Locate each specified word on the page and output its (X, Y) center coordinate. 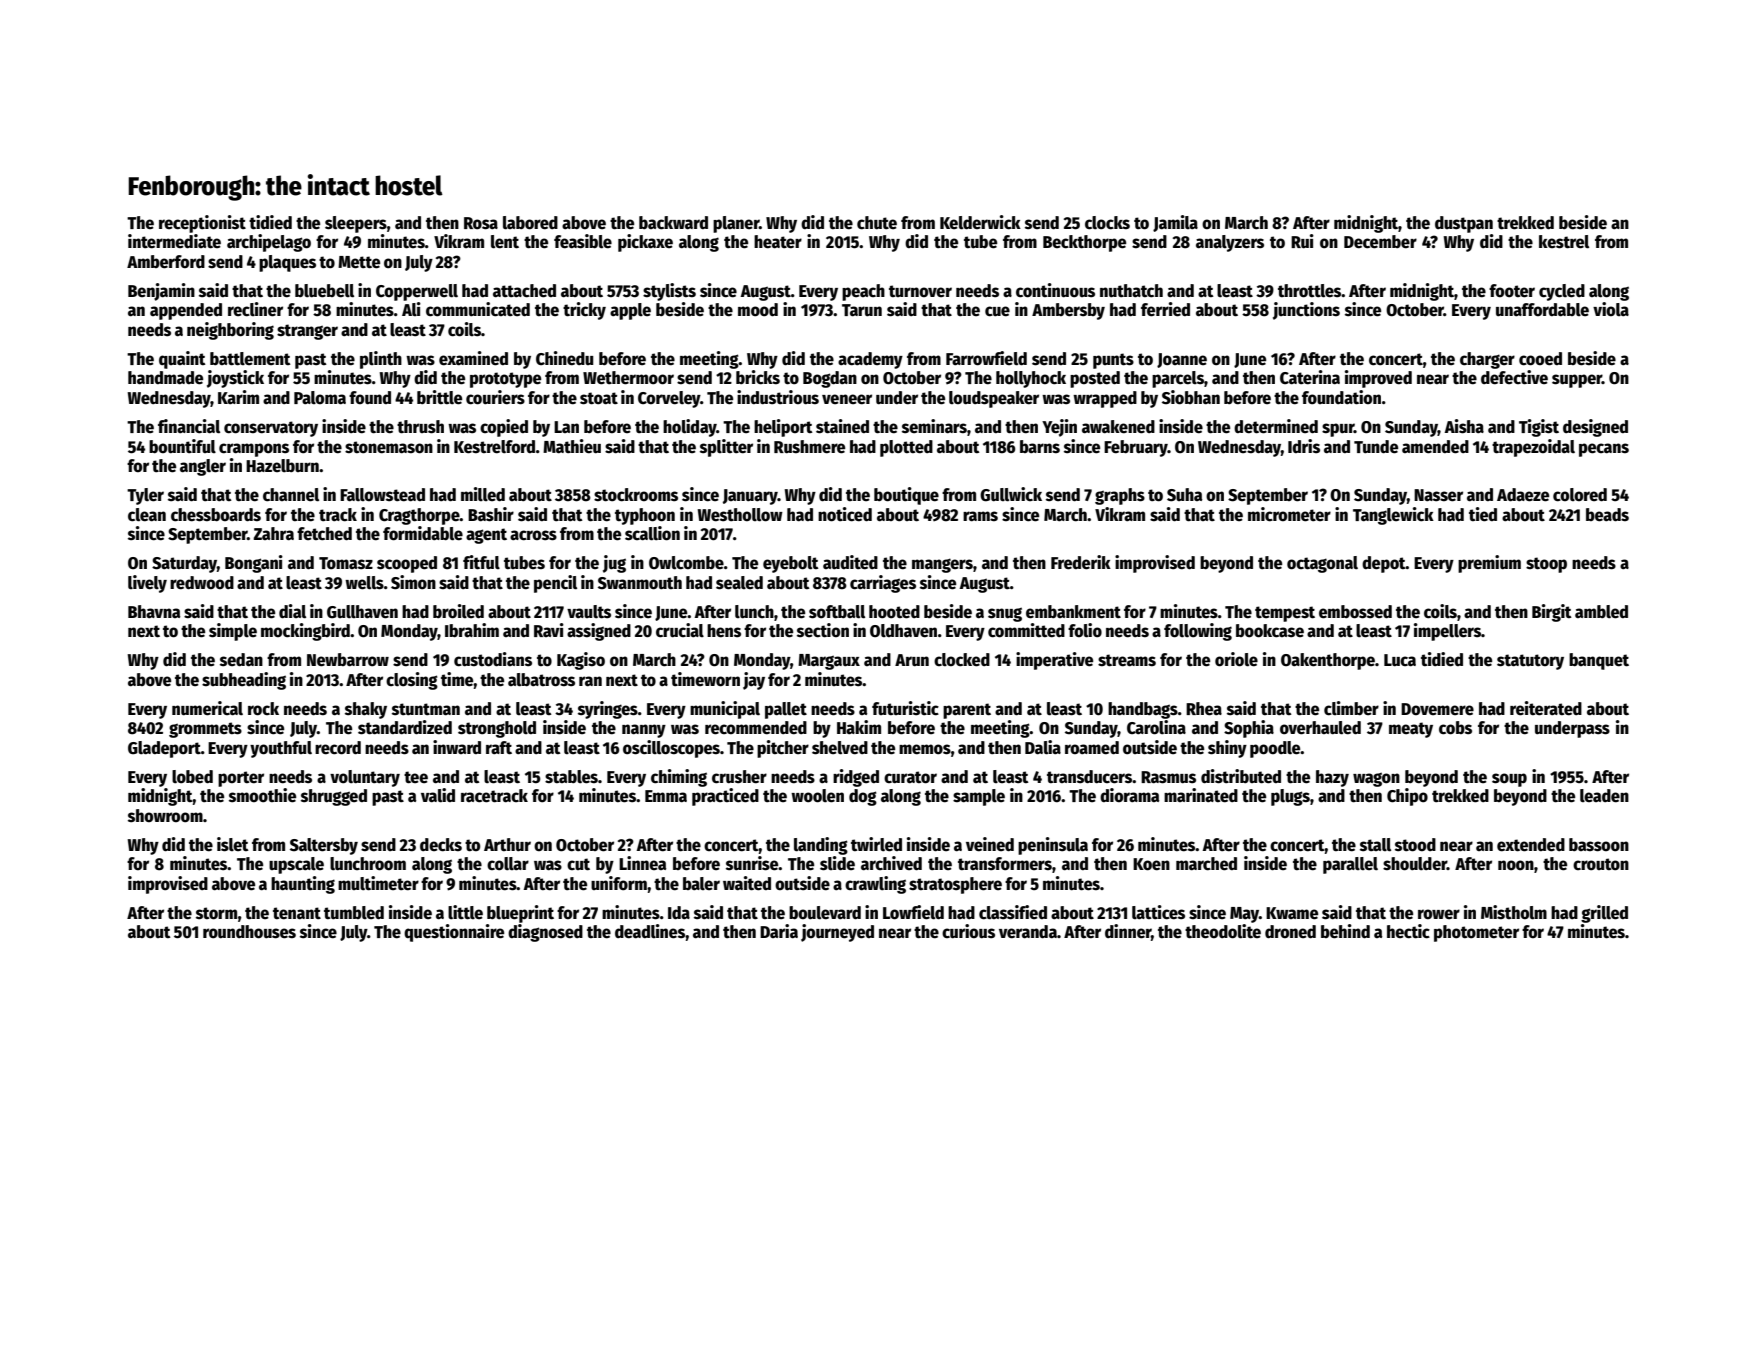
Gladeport (164, 749)
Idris (1304, 446)
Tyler (145, 496)
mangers (942, 565)
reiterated (1546, 708)
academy (870, 360)
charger (1487, 360)
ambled (1601, 612)
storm (217, 913)
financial (189, 426)
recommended (756, 728)
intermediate (174, 241)
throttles (1310, 291)
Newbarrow (348, 660)
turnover (920, 291)
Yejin (1059, 428)
